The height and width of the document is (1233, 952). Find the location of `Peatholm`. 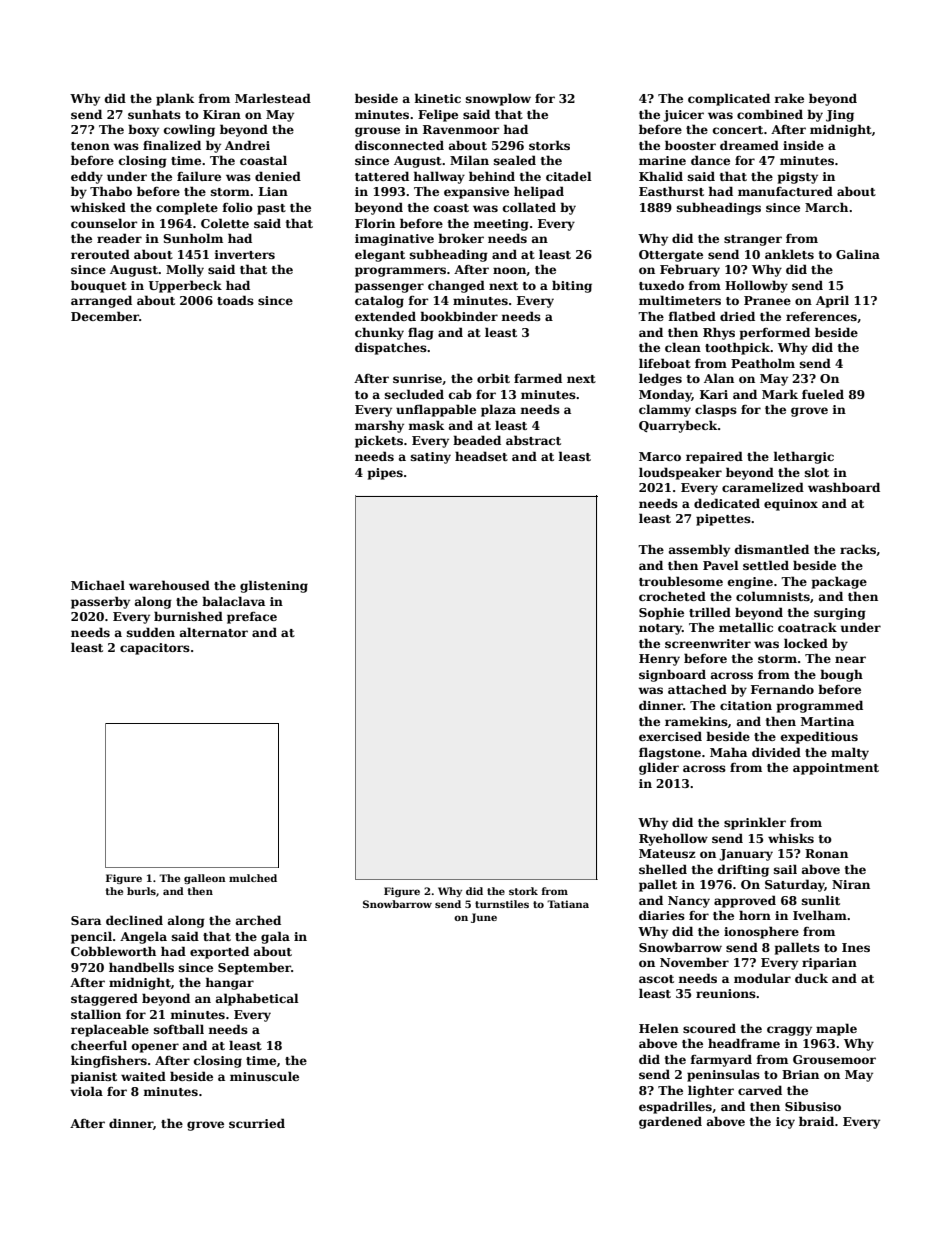

Peatholm is located at coordinates (763, 363).
